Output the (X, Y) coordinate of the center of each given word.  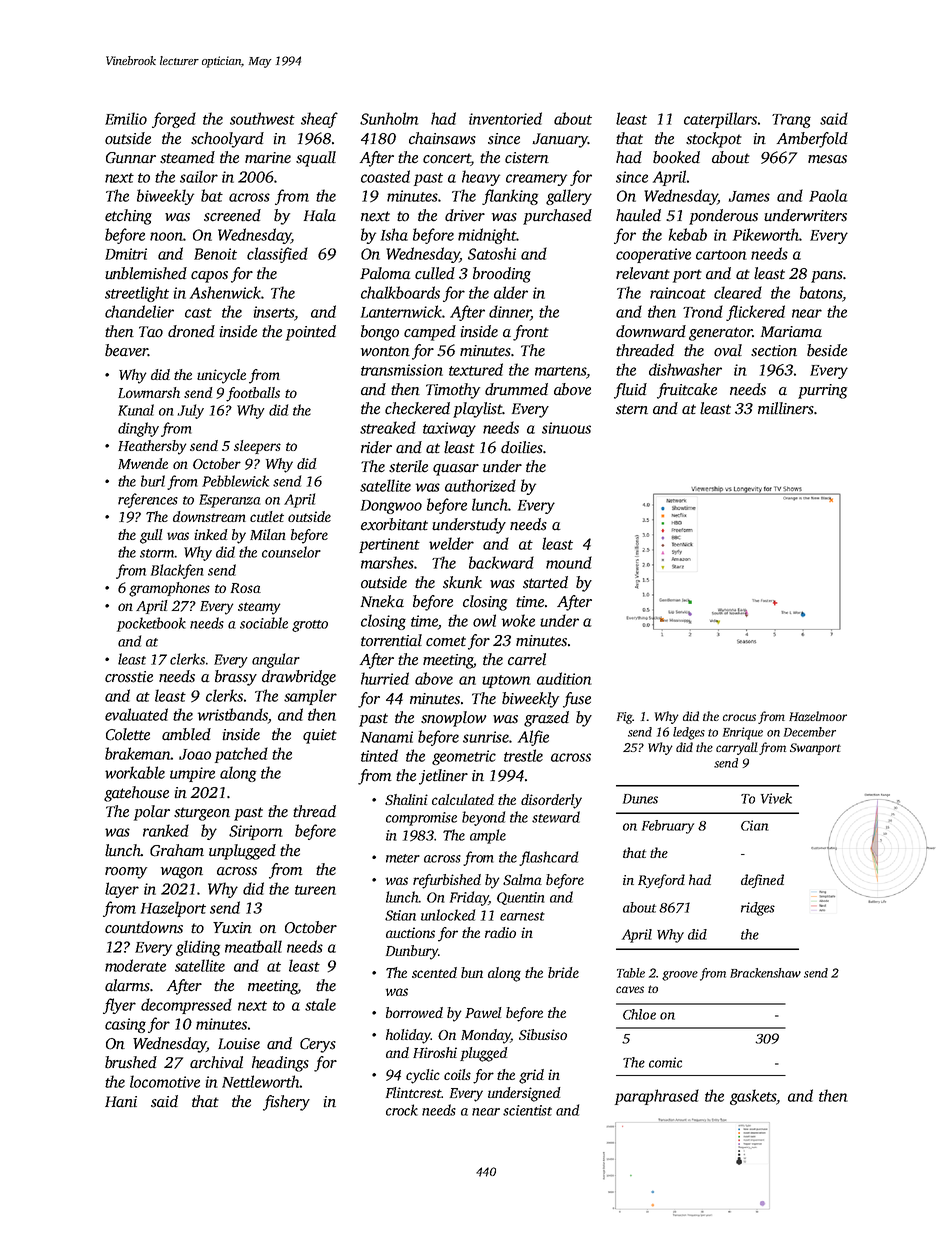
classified (277, 255)
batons (821, 292)
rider (376, 447)
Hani (121, 1102)
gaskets (753, 1097)
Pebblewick (235, 481)
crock (402, 1110)
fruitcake (687, 391)
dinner (510, 312)
